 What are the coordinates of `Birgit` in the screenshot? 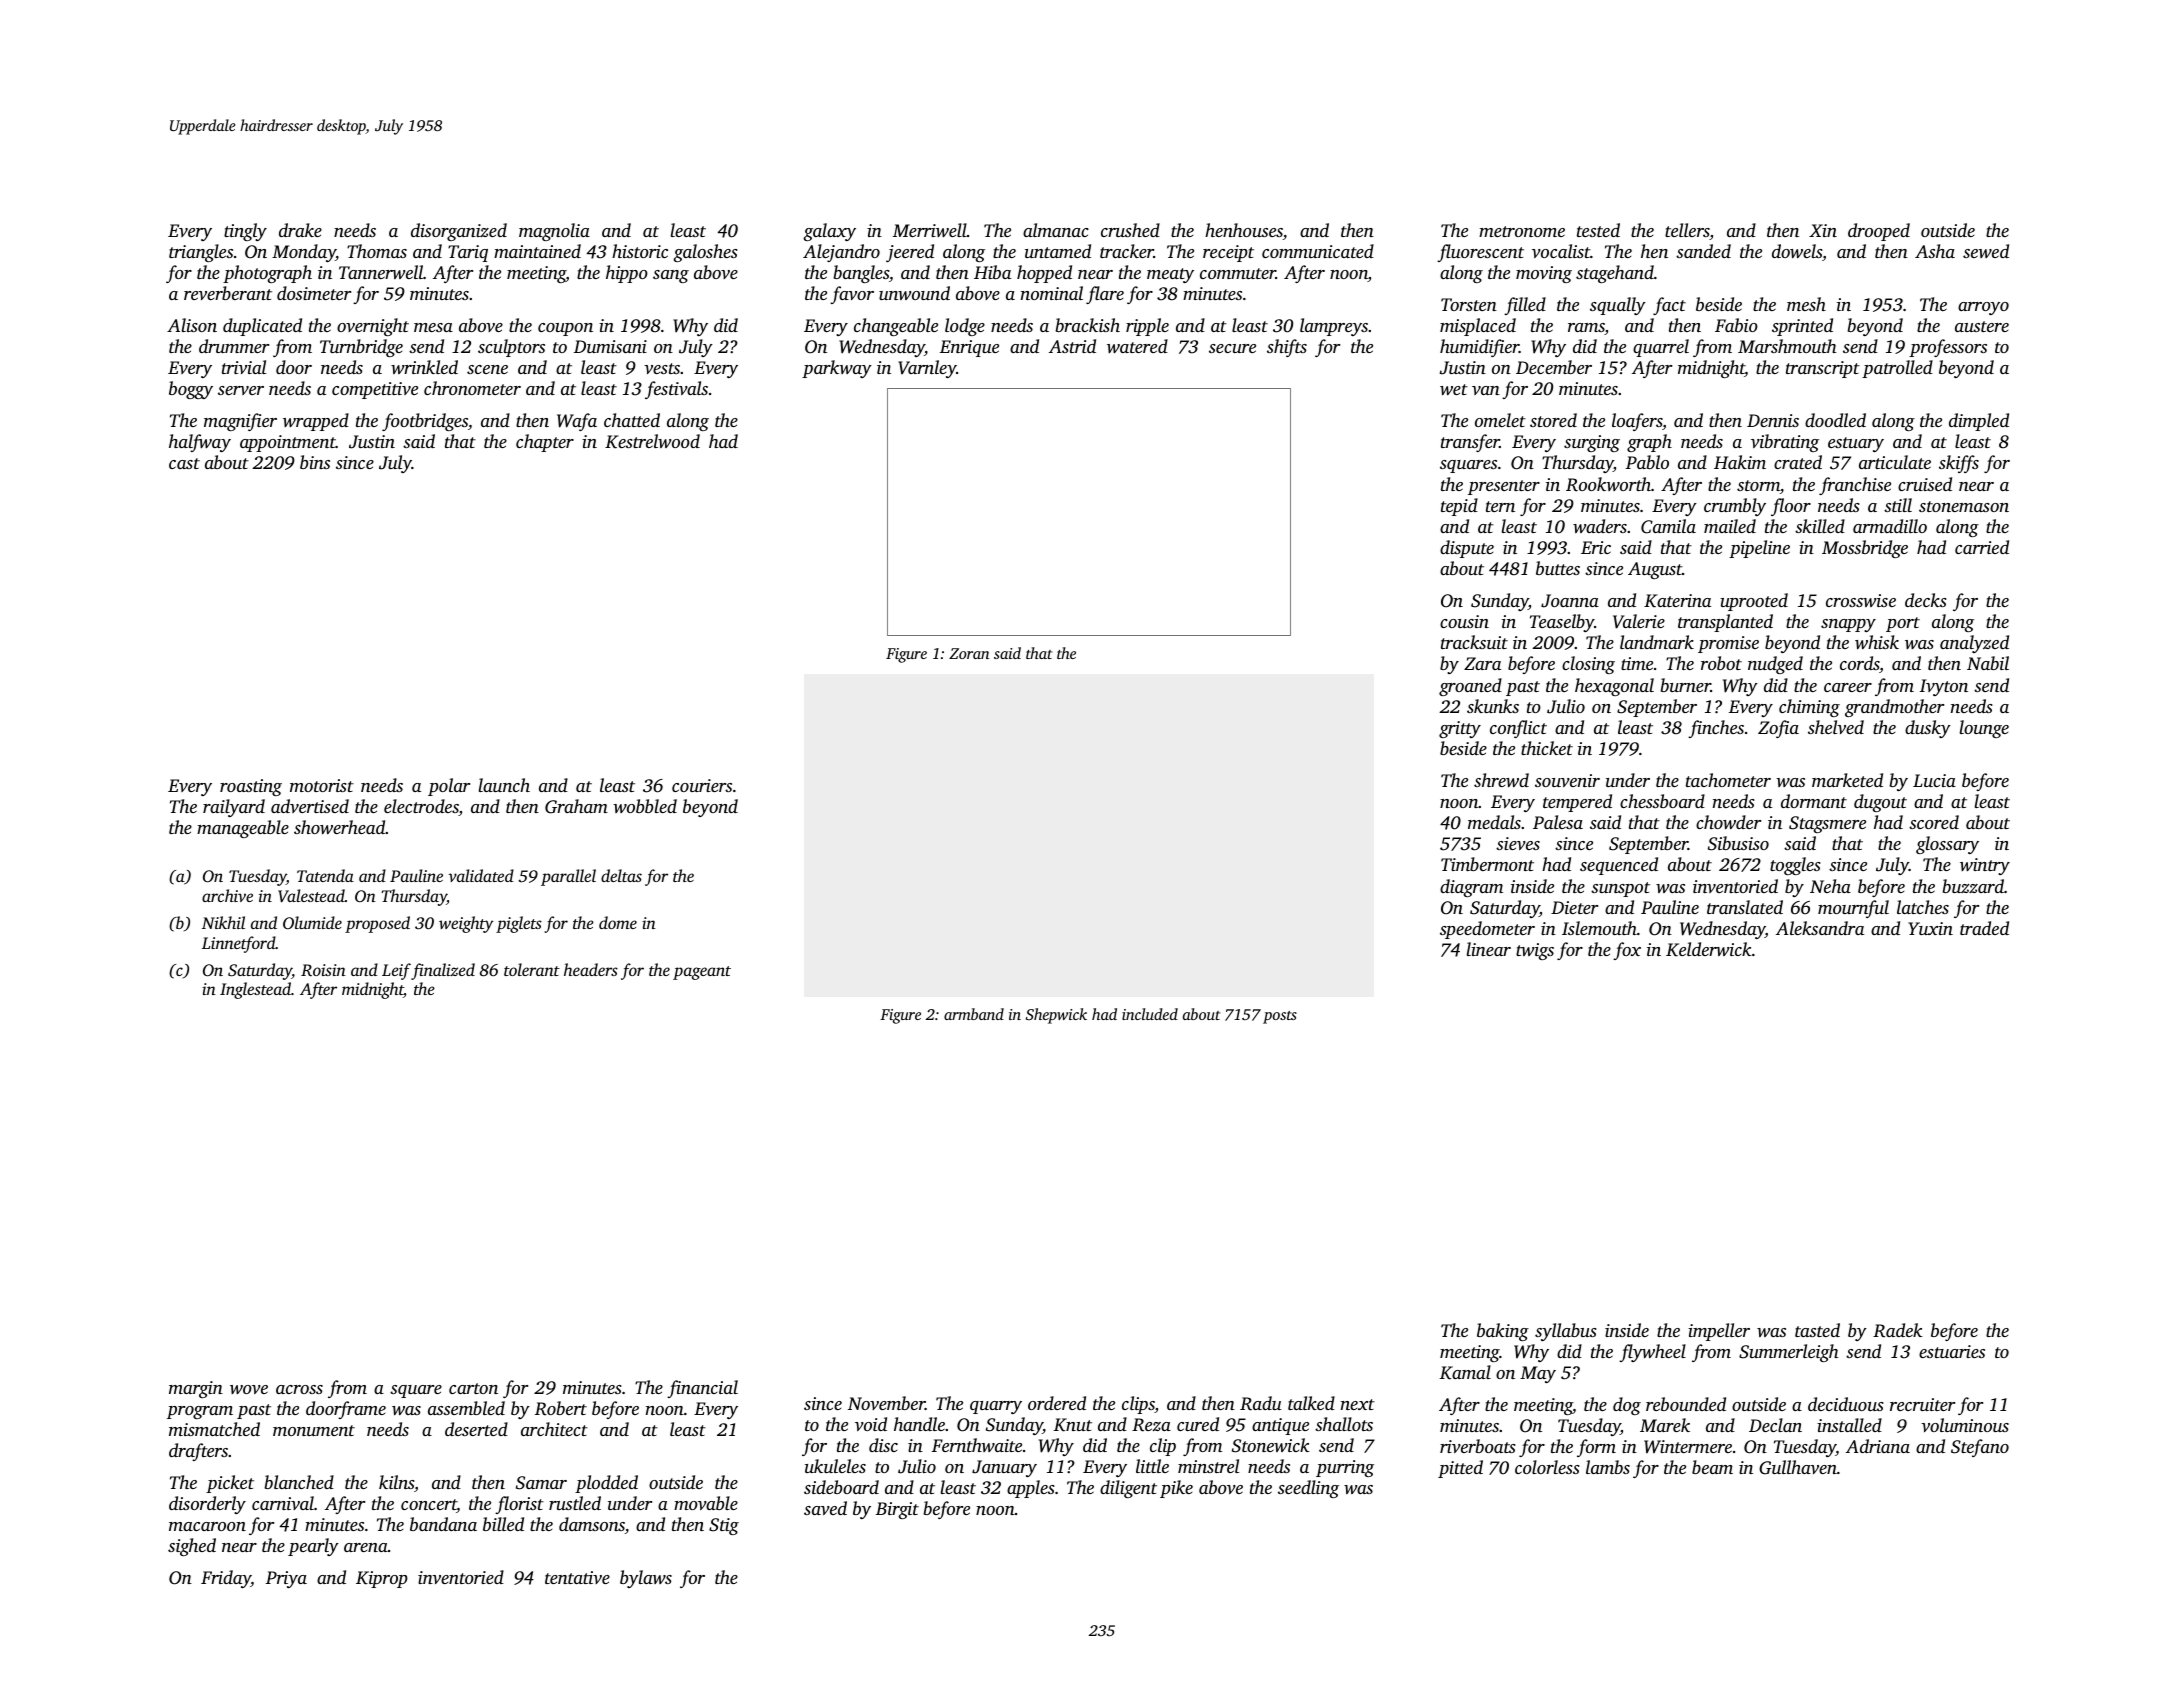 It's located at (897, 1510).
